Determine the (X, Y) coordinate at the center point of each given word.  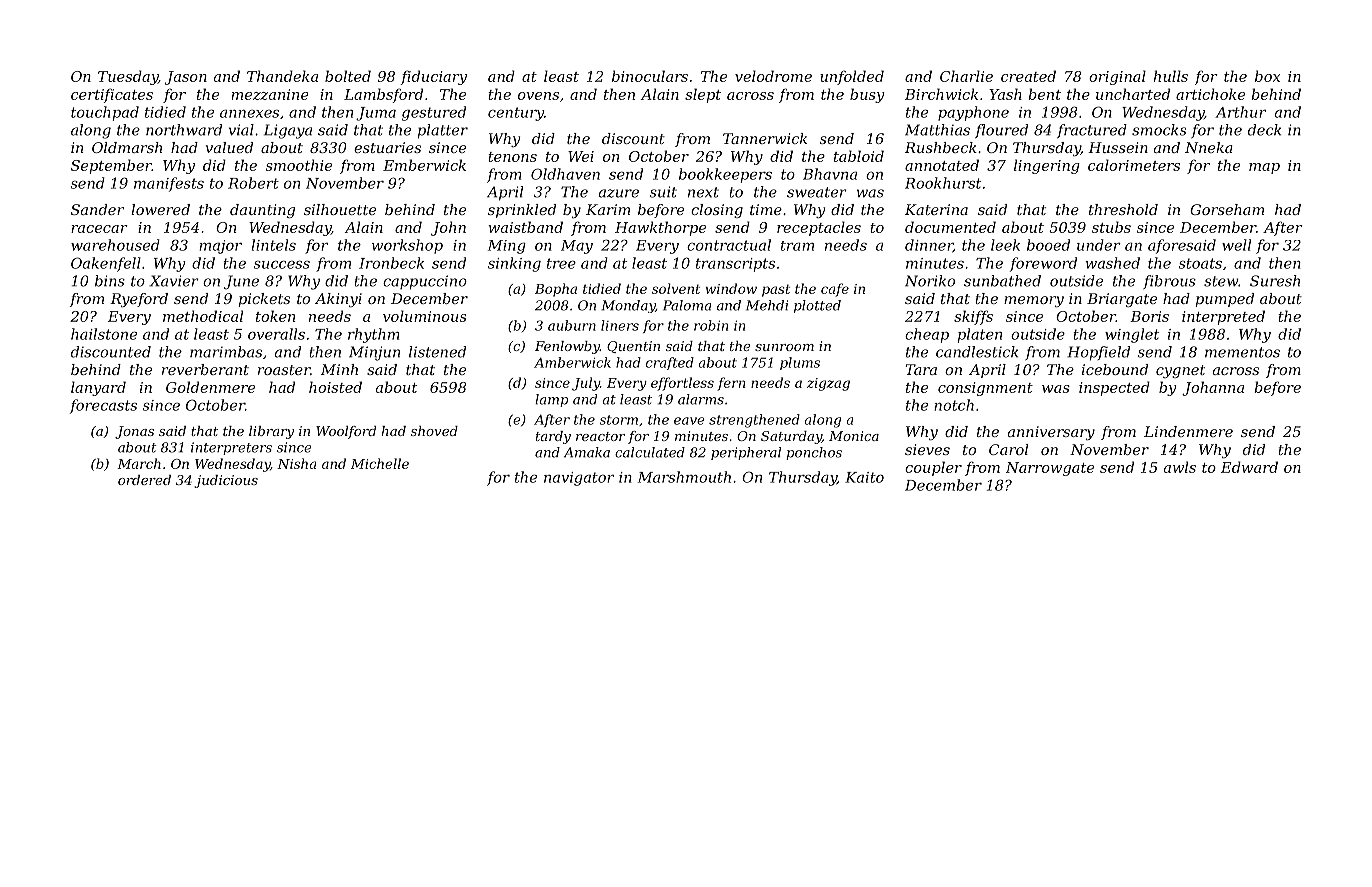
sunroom (784, 347)
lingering (1047, 166)
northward (184, 130)
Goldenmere (210, 387)
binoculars (650, 76)
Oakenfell (106, 264)
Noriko (930, 281)
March (139, 463)
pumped (1224, 300)
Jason (186, 78)
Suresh (1275, 281)
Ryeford (139, 300)
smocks (1159, 130)
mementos (1242, 352)
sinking (514, 264)
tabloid (859, 156)
